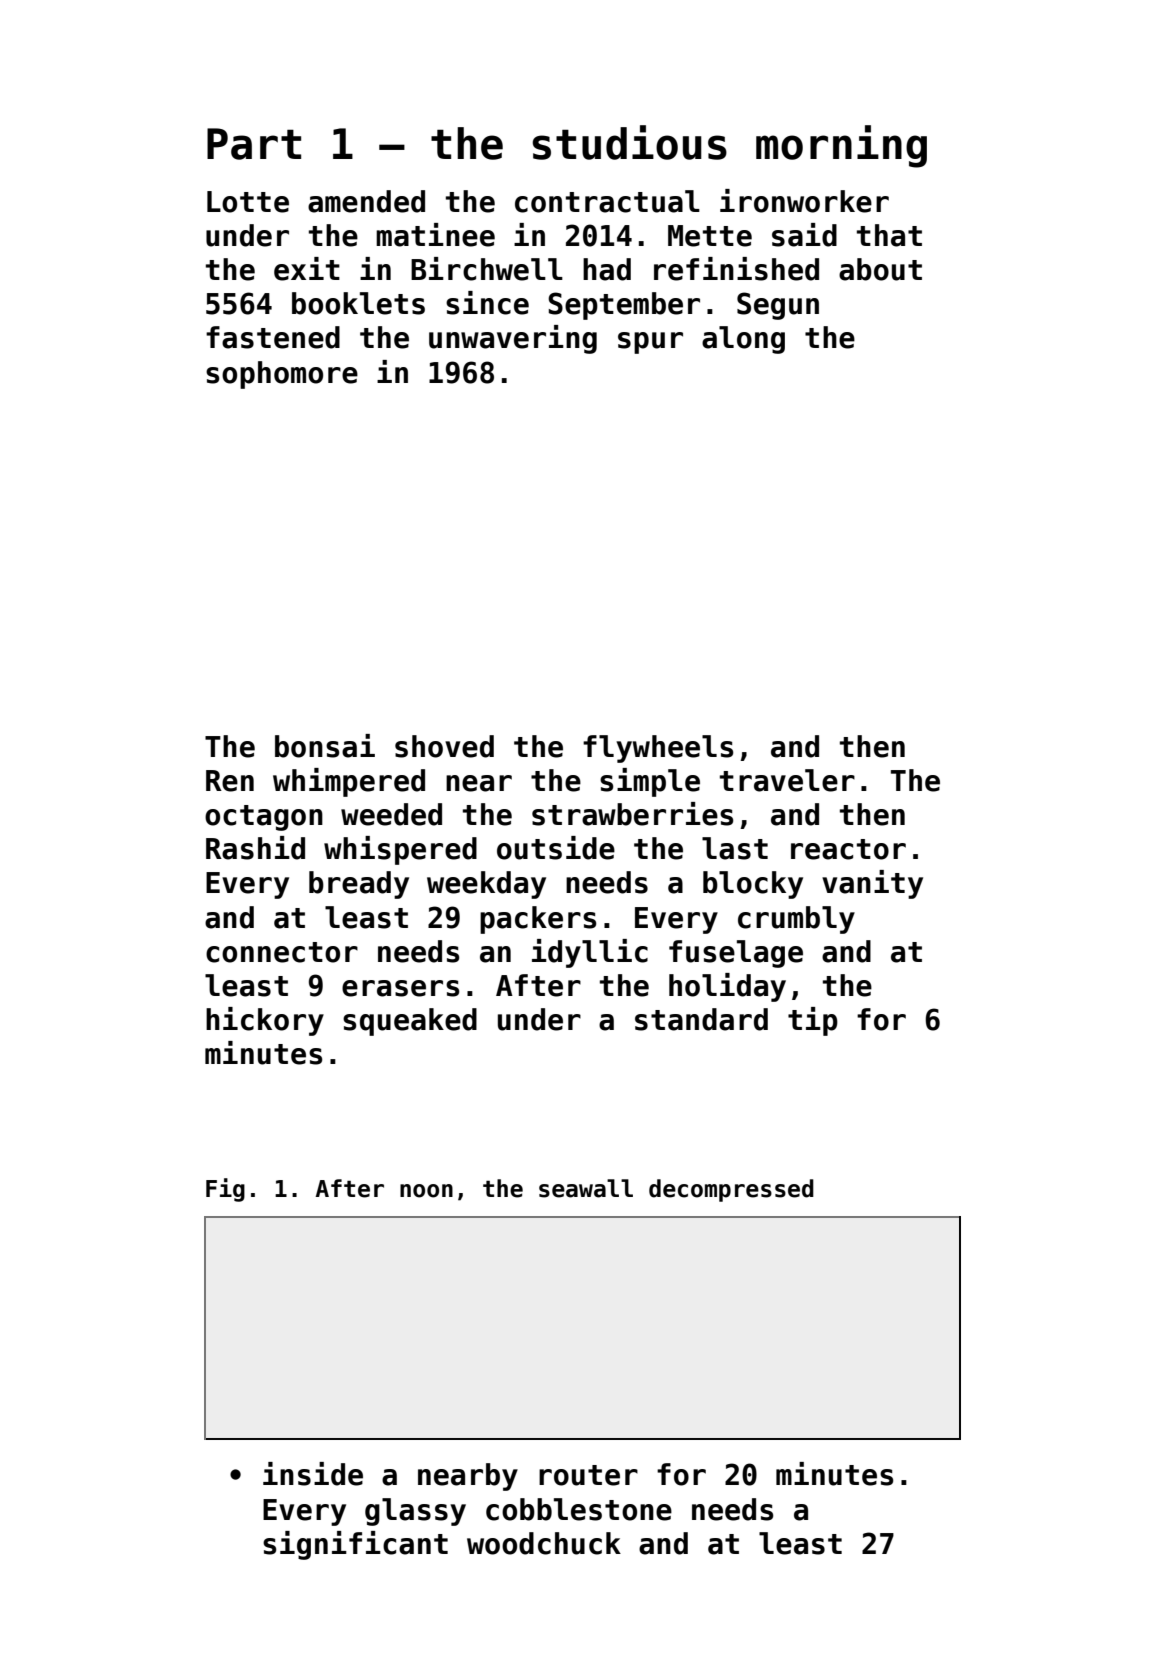 Image resolution: width=1165 pixels, height=1654 pixels. Describe the element at coordinates (590, 953) in the image. I see `idyllic` at that location.
